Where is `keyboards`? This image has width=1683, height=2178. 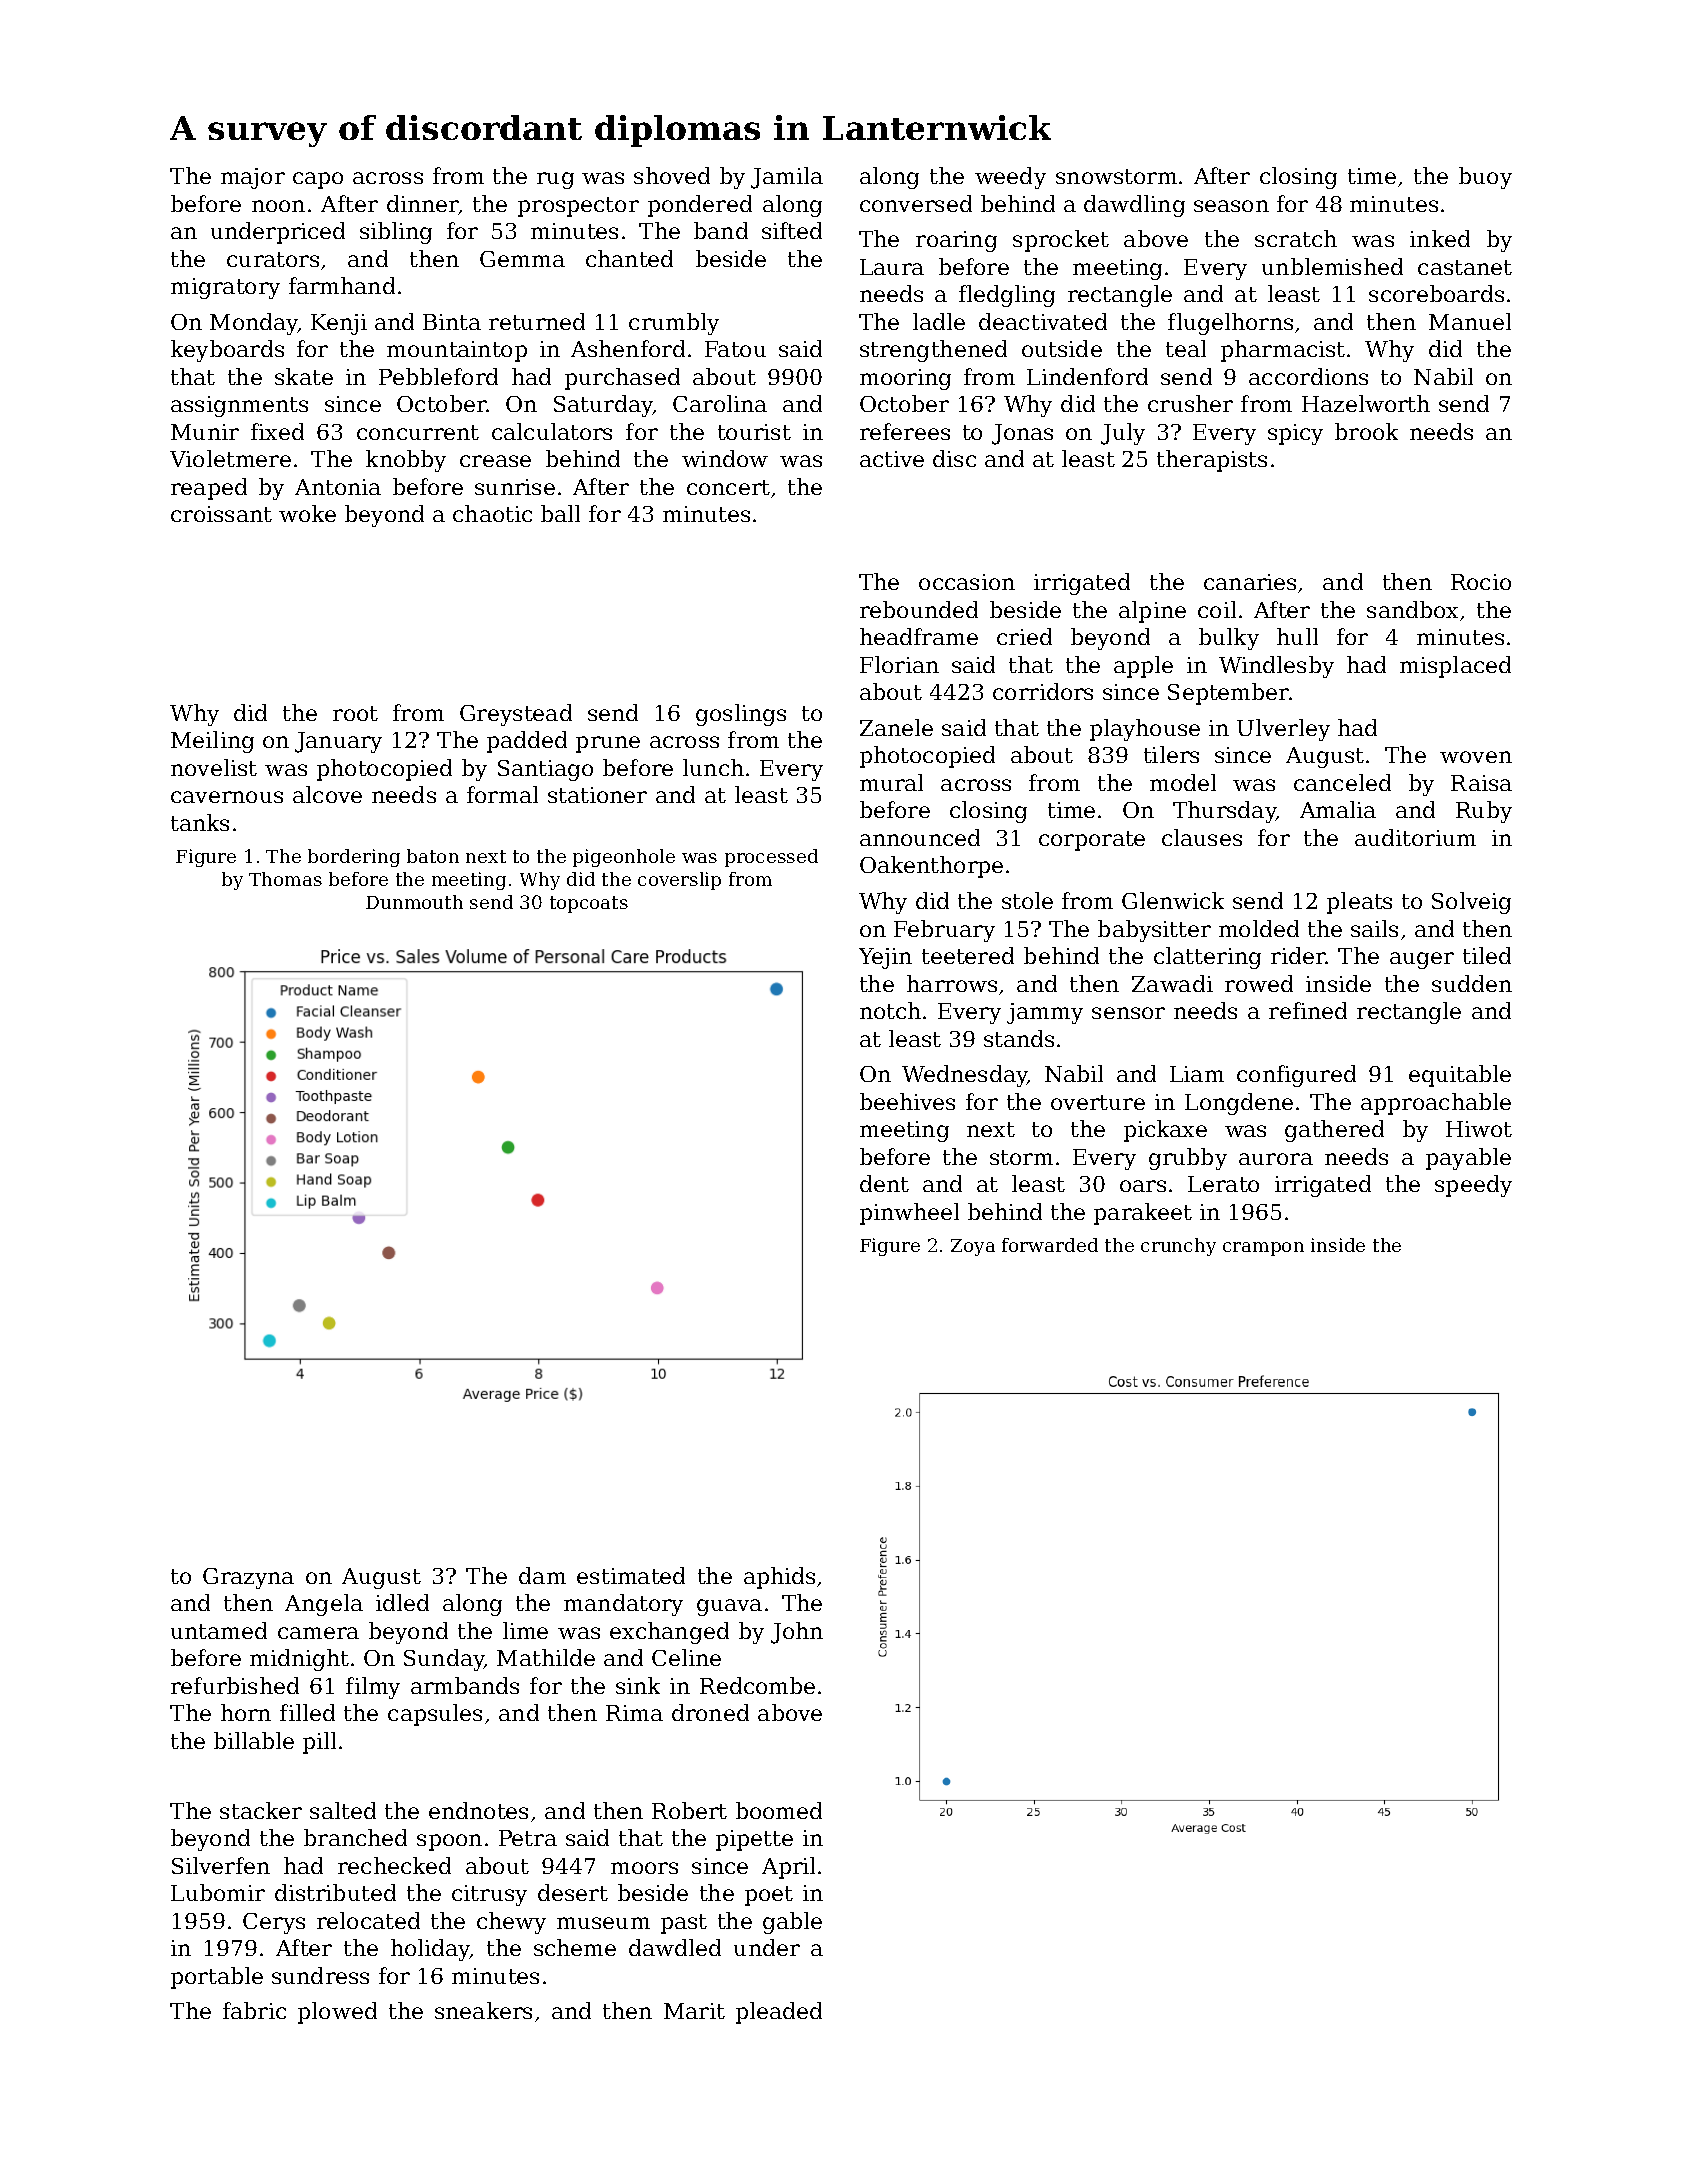 keyboards is located at coordinates (227, 351).
